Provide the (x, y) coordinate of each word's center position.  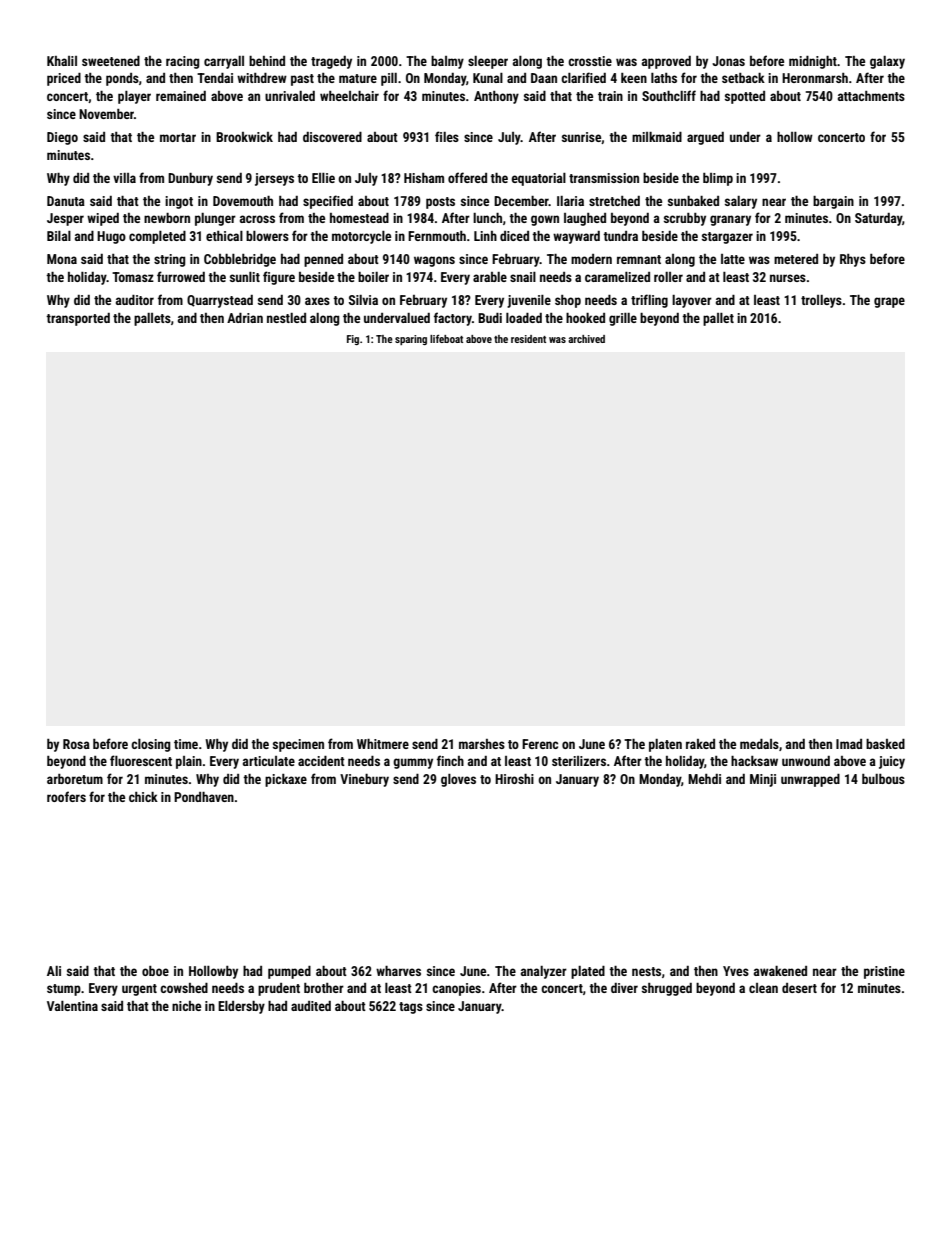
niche (186, 1006)
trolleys (821, 301)
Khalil (62, 61)
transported (78, 319)
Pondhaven (204, 797)
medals (759, 744)
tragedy (331, 62)
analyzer (544, 972)
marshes (482, 744)
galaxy (887, 62)
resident (528, 339)
